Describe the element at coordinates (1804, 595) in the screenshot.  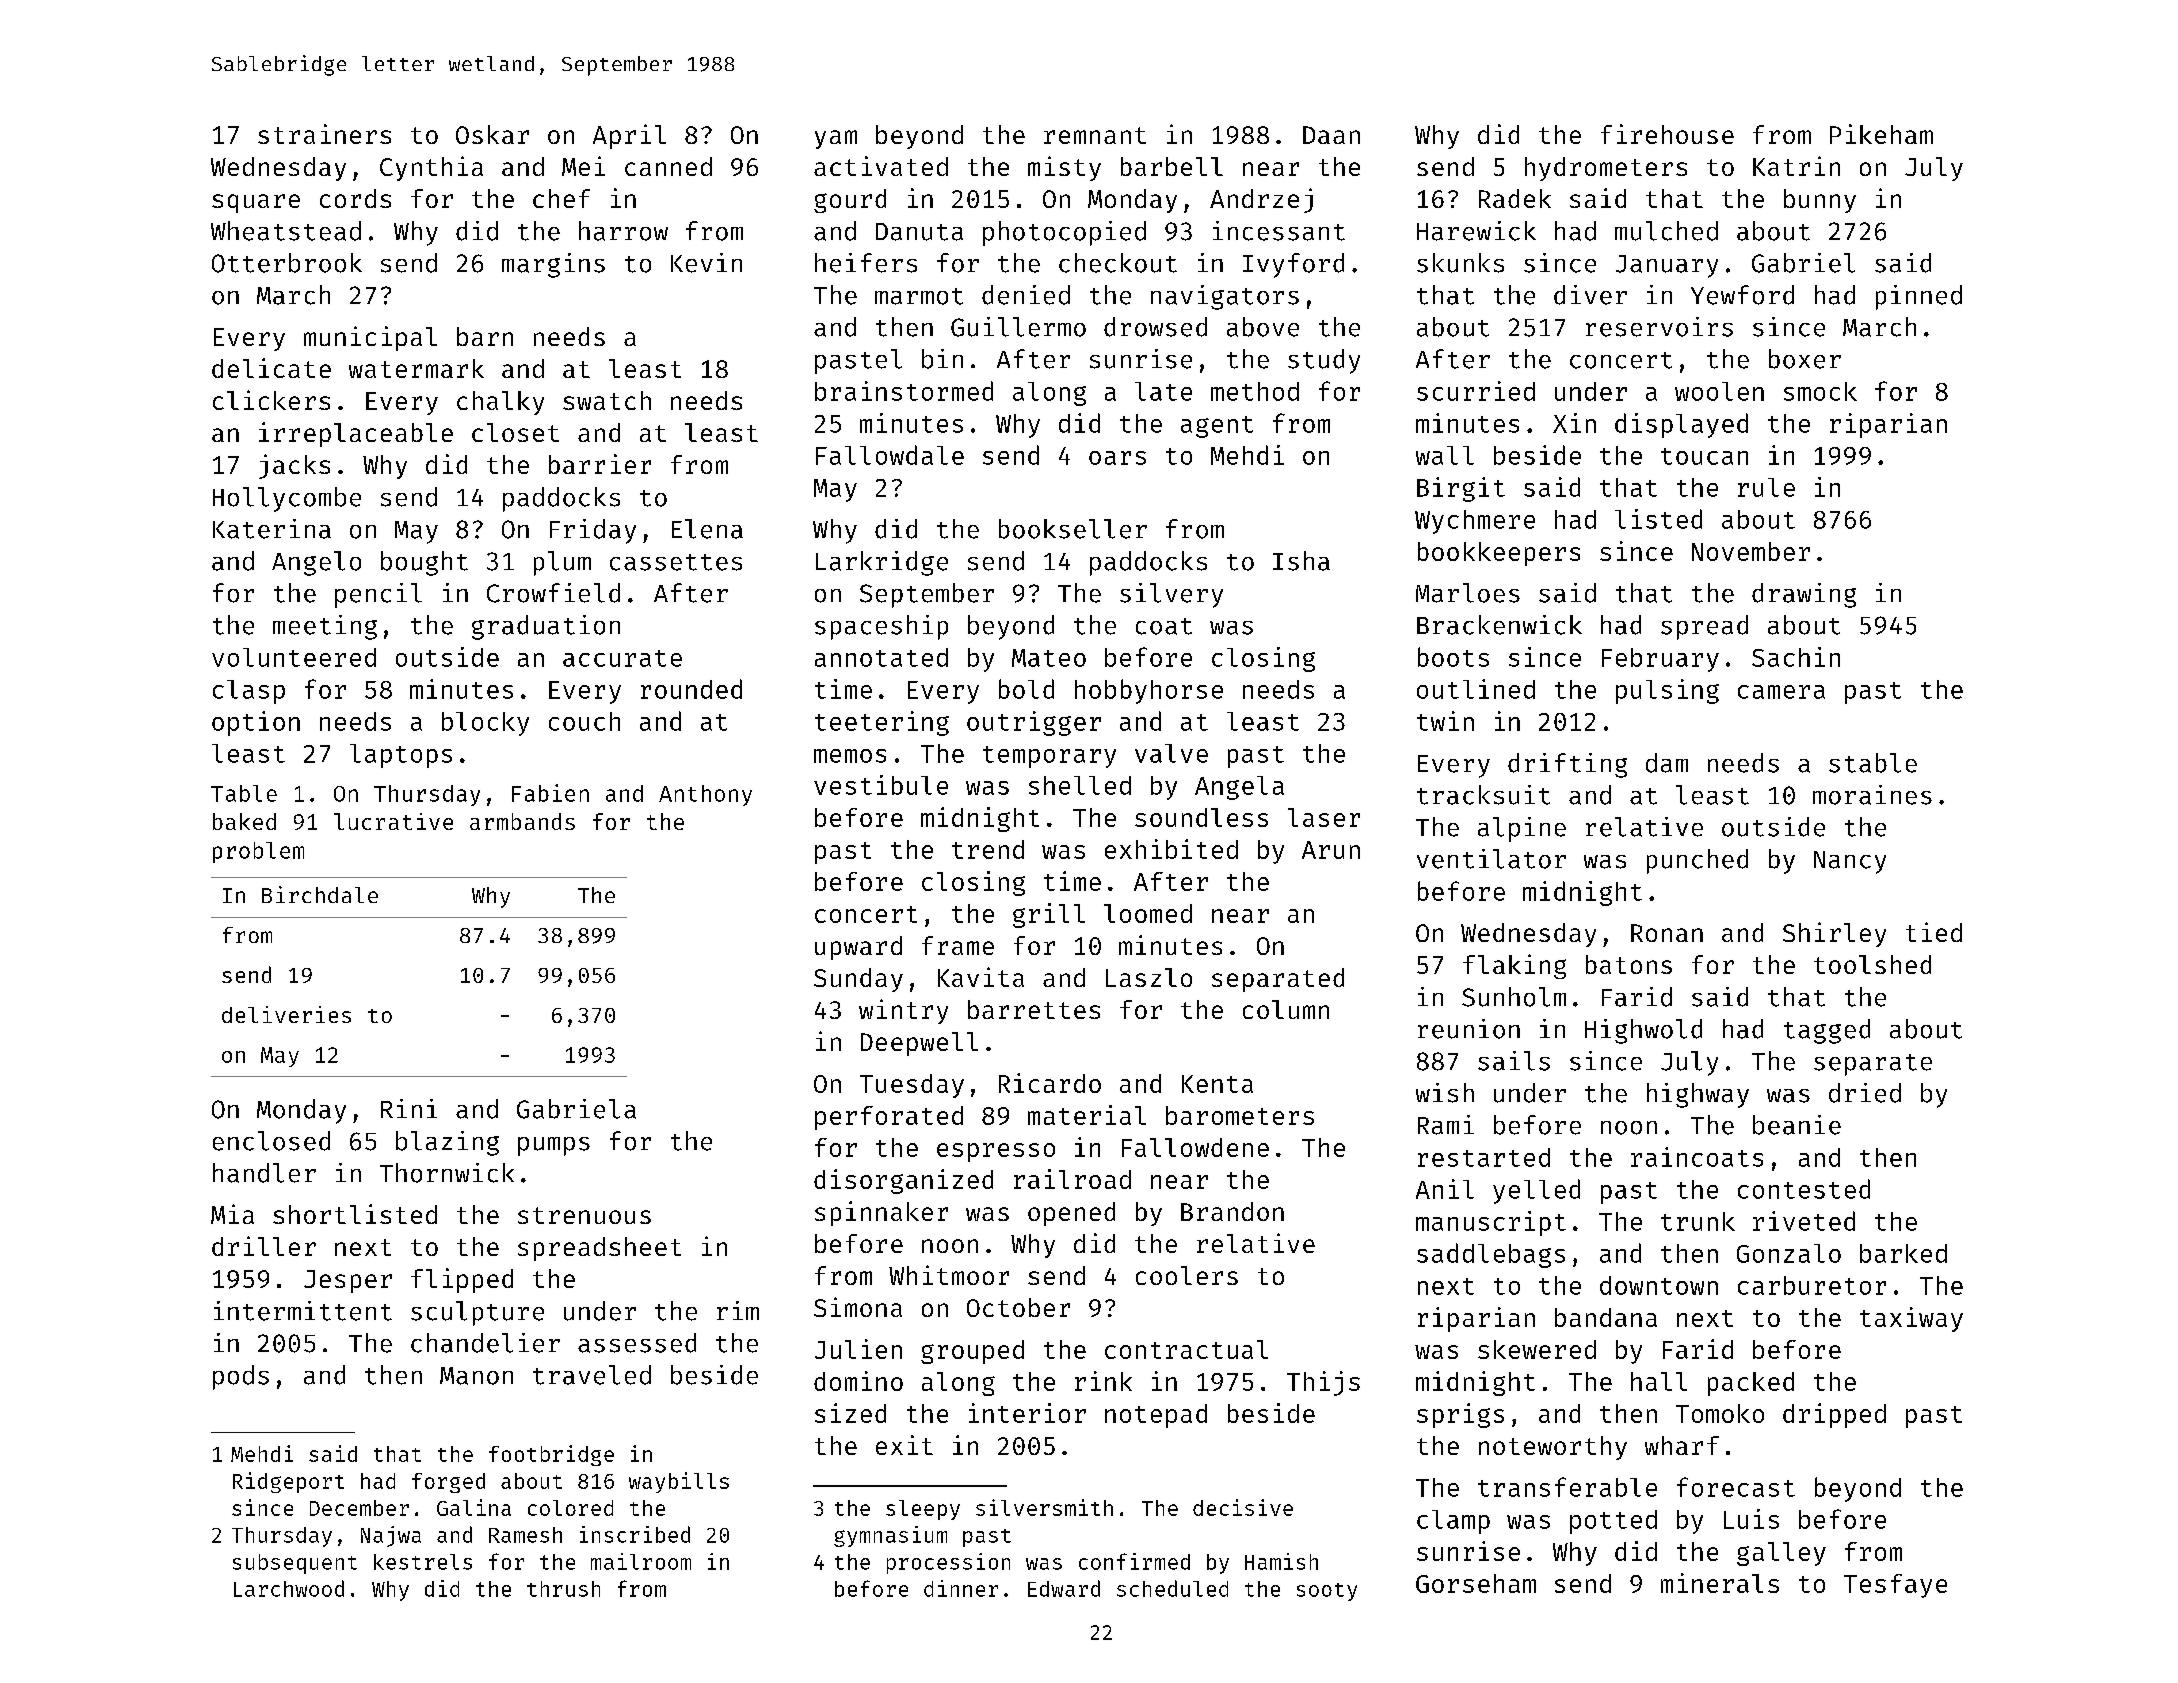
I see `drawing` at that location.
